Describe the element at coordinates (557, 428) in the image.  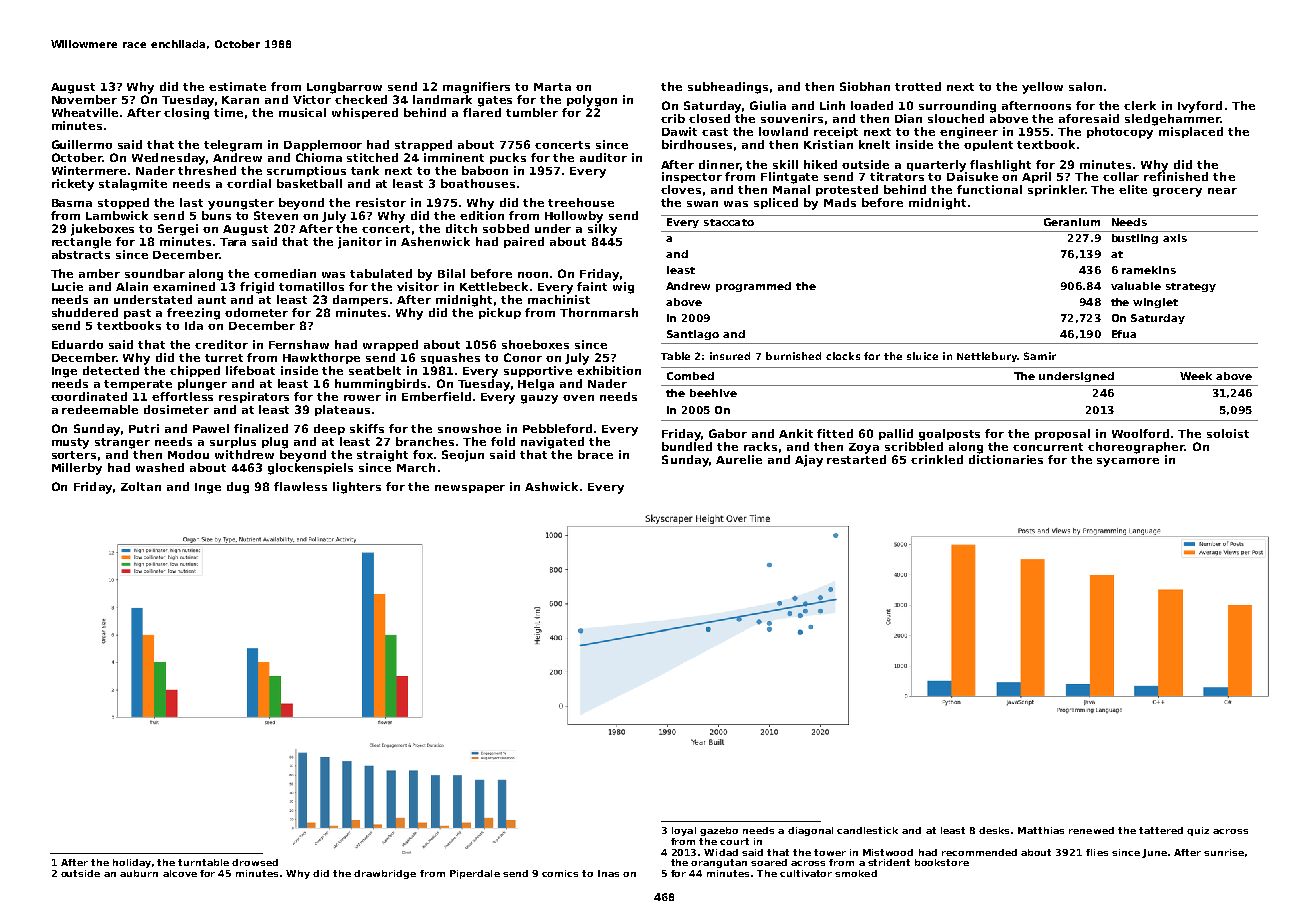
I see `Pebbleford` at that location.
